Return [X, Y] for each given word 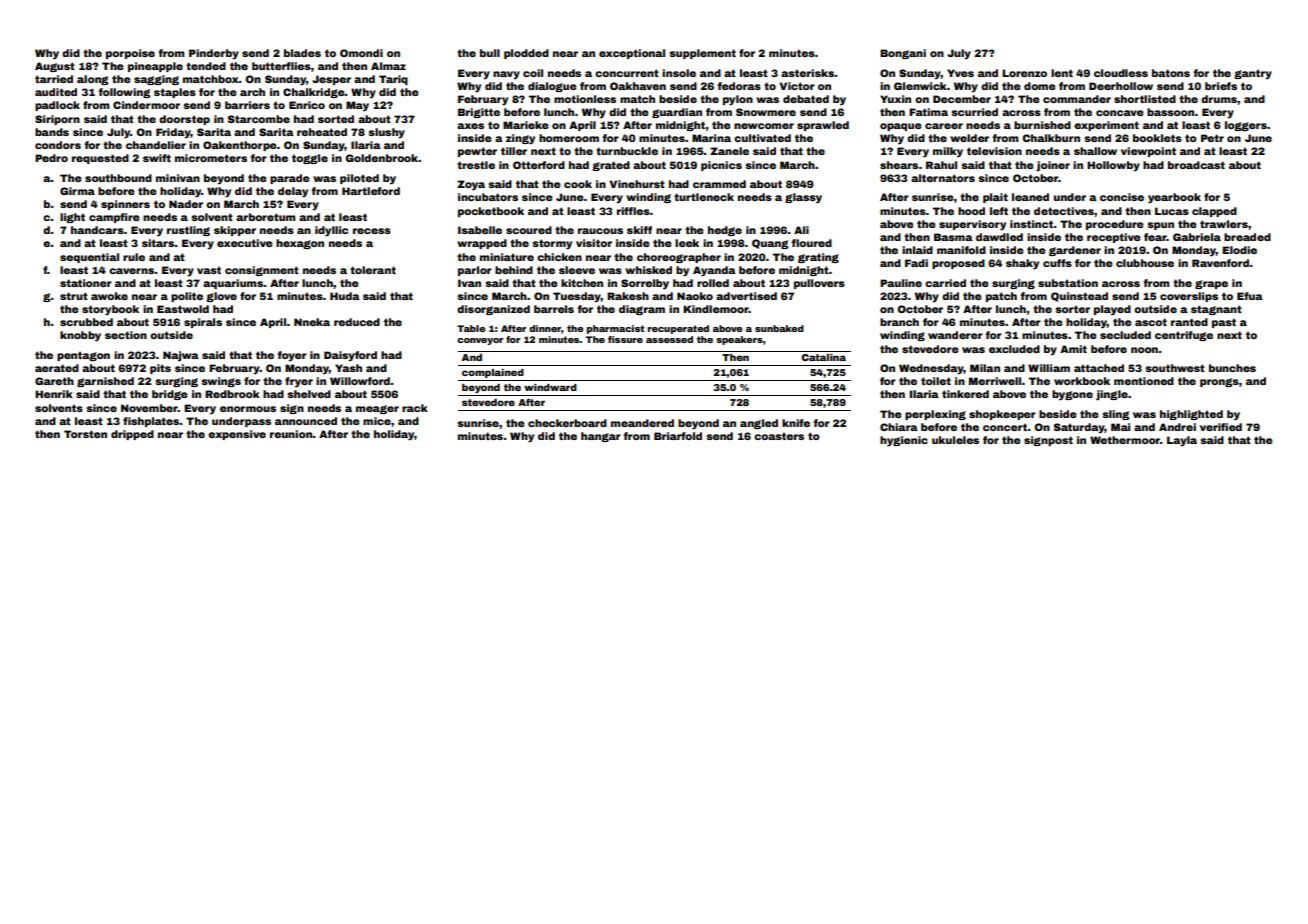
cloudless [1121, 73]
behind [514, 270]
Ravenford [1220, 263]
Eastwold [183, 309]
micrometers [211, 158]
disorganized [493, 310]
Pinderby [214, 54]
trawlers [1224, 224]
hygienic [904, 441]
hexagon [300, 244]
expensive [237, 435]
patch [1001, 297]
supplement [702, 54]
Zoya [471, 185]
